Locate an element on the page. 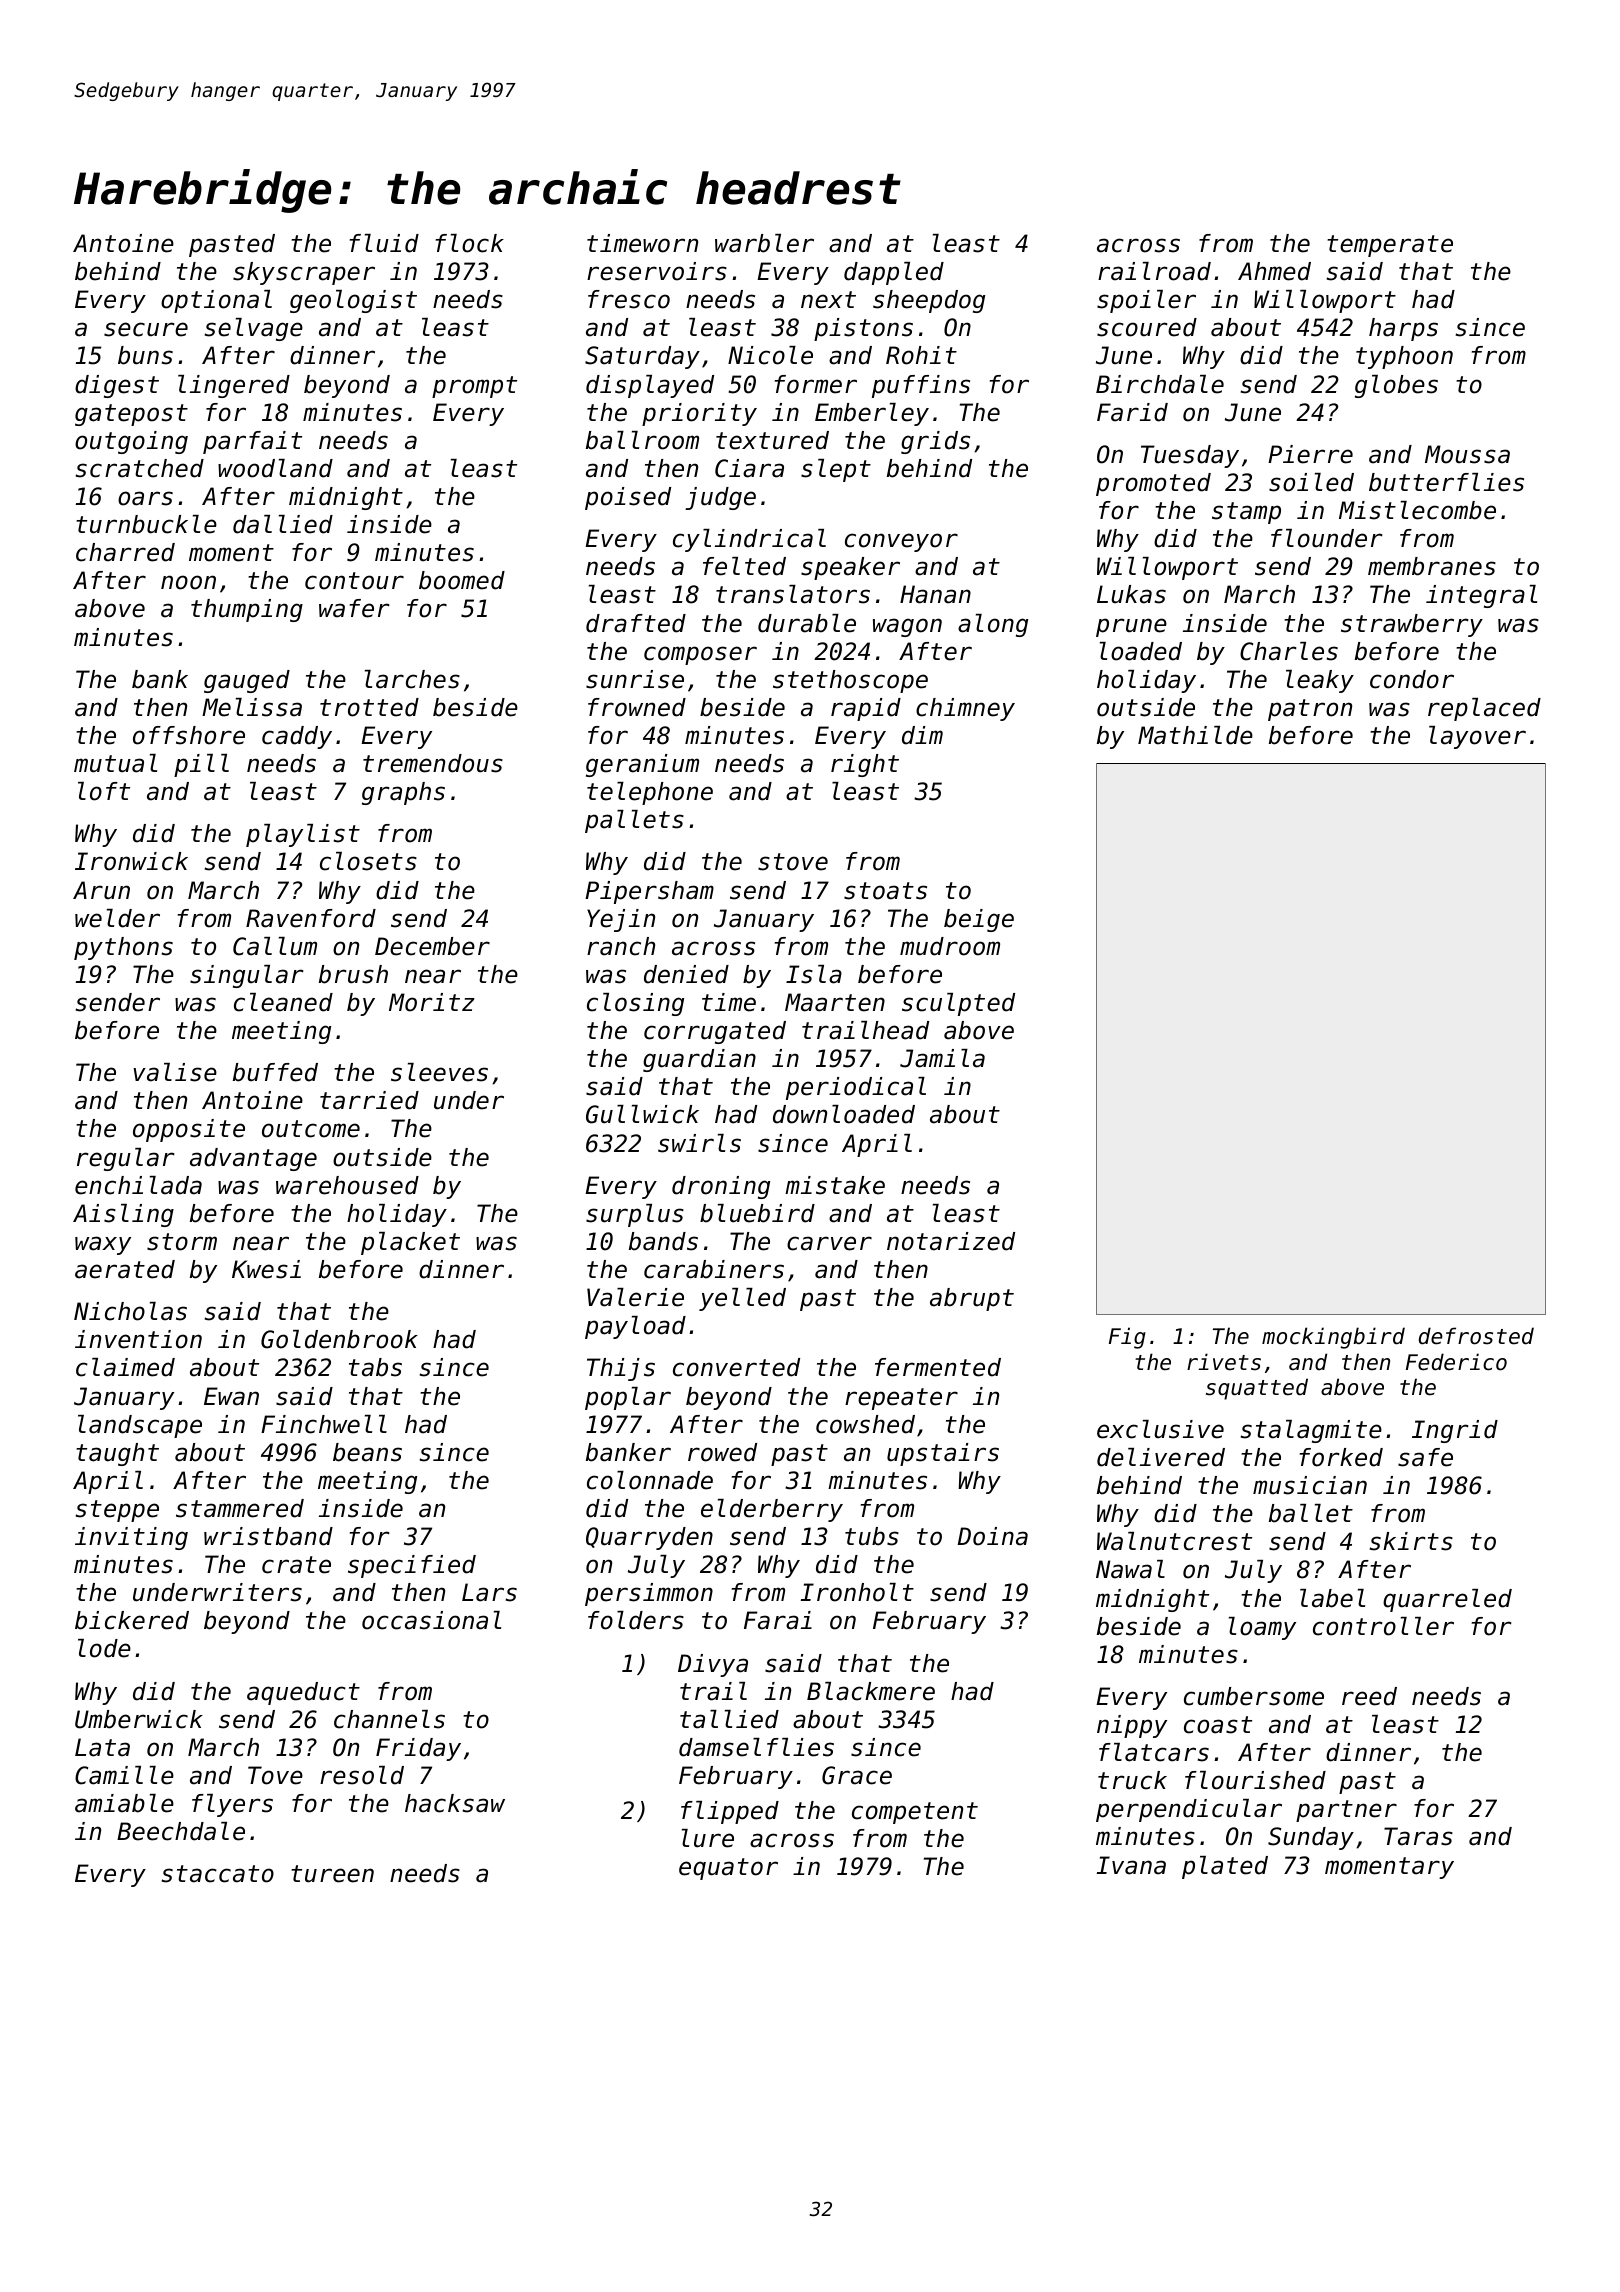  stethoscope is located at coordinates (850, 681).
